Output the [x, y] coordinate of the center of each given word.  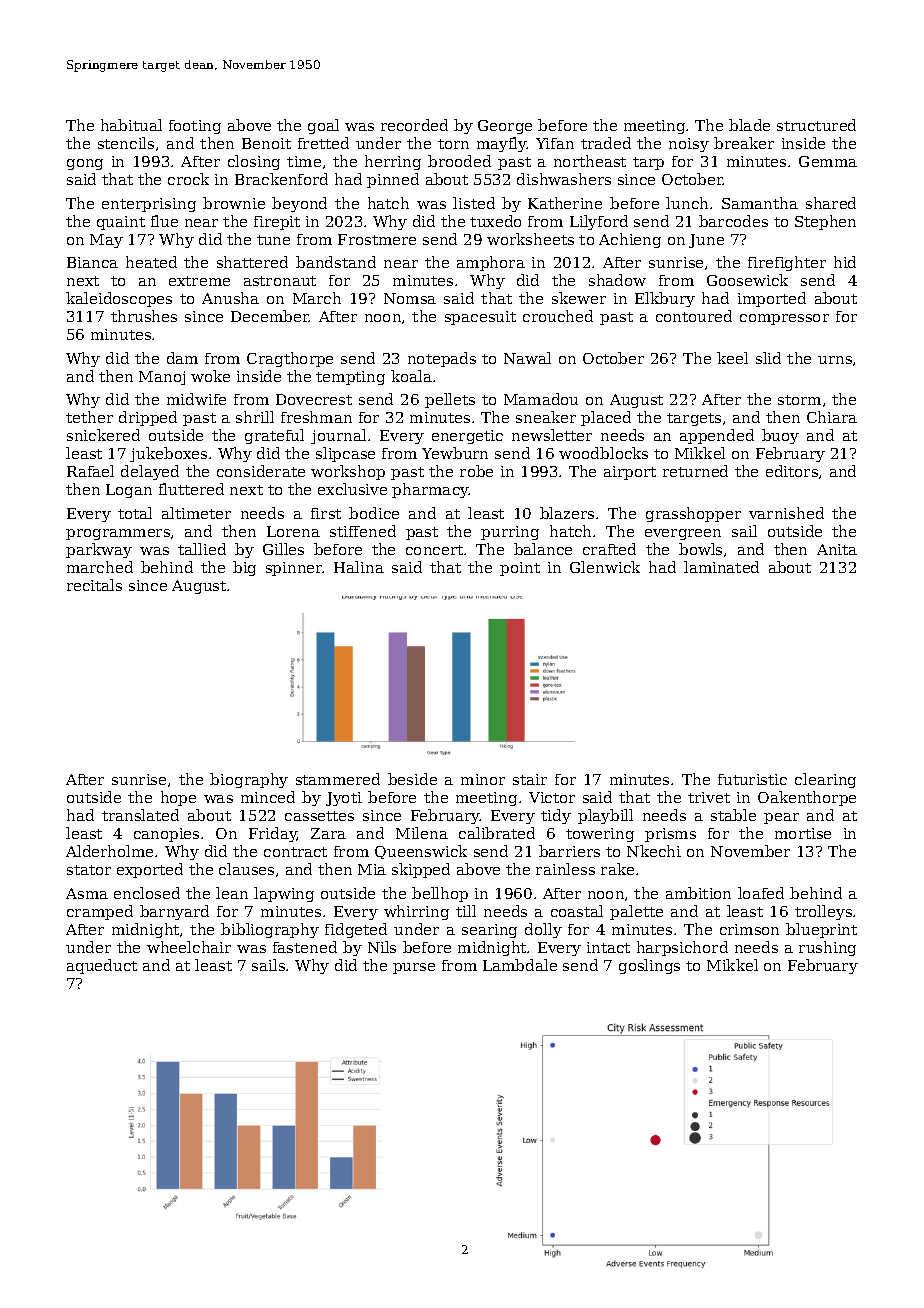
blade [749, 125]
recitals [94, 585]
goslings [649, 966]
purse [414, 968]
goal [323, 126]
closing [254, 162]
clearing [825, 780]
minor [483, 779]
